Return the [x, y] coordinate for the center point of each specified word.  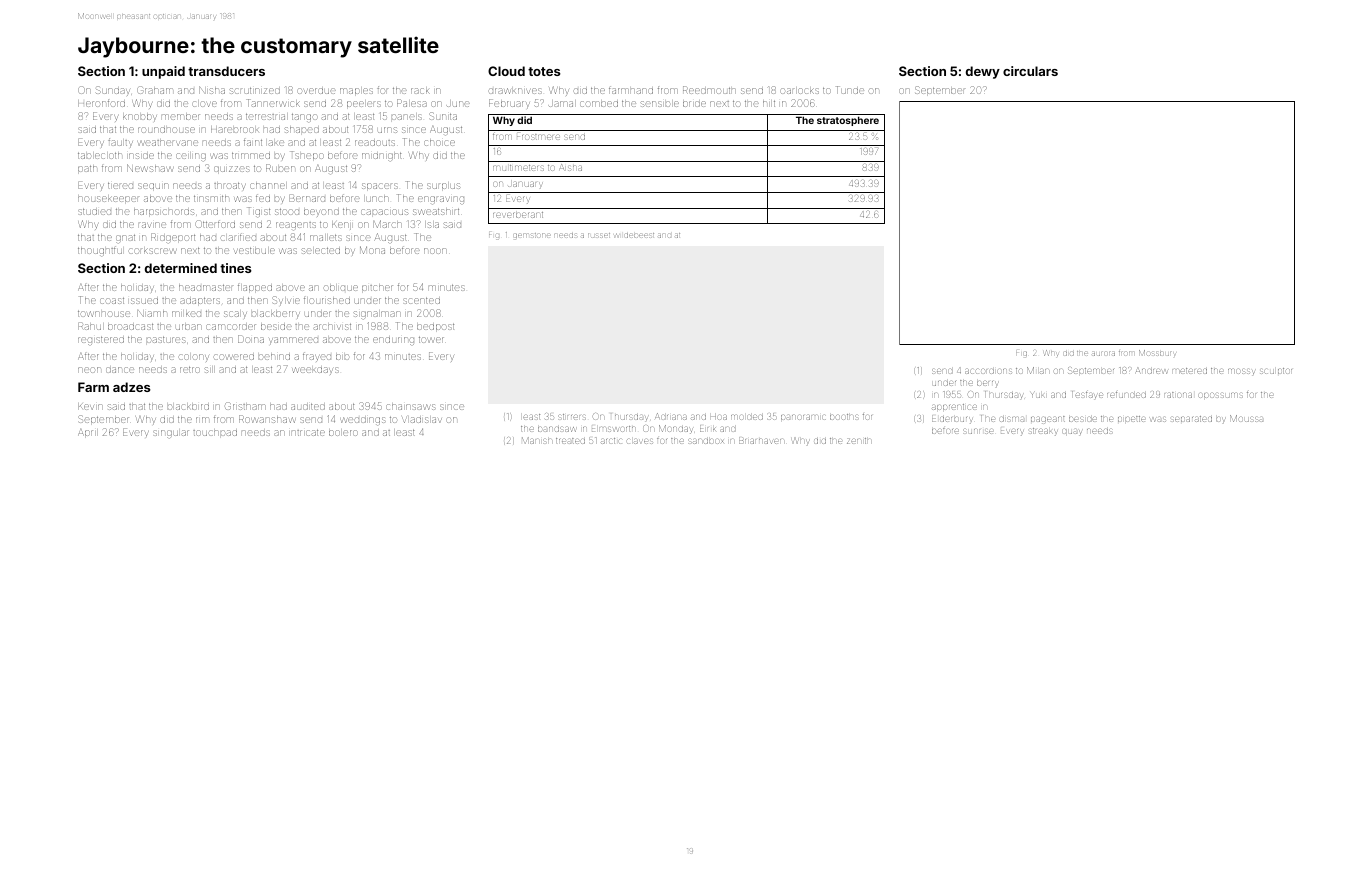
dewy [983, 72]
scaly [235, 314]
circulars [1030, 71]
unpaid [163, 72]
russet [599, 235]
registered [101, 340]
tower [431, 339]
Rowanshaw [267, 419]
